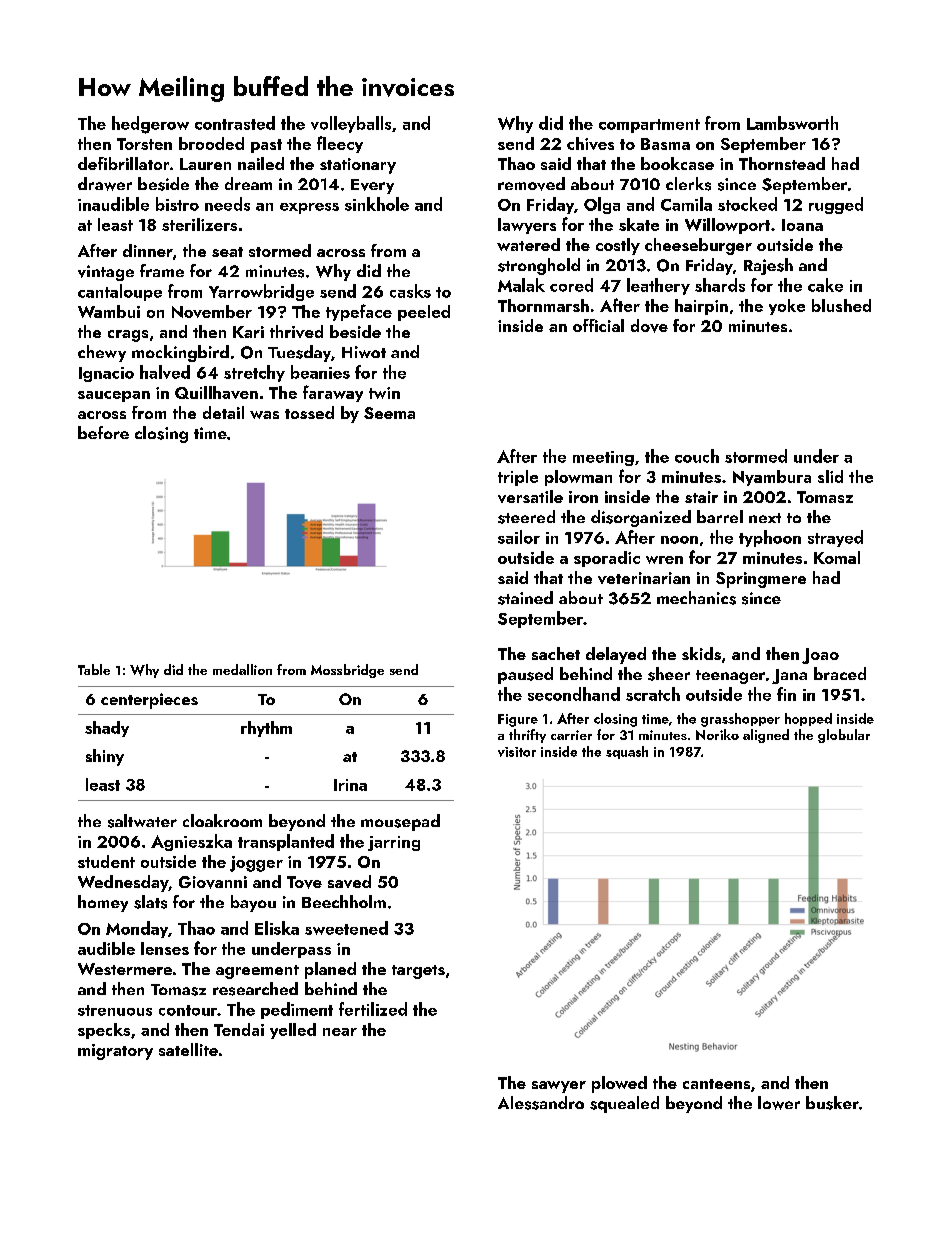  Describe the element at coordinates (142, 821) in the page. I see `saltwater` at that location.
